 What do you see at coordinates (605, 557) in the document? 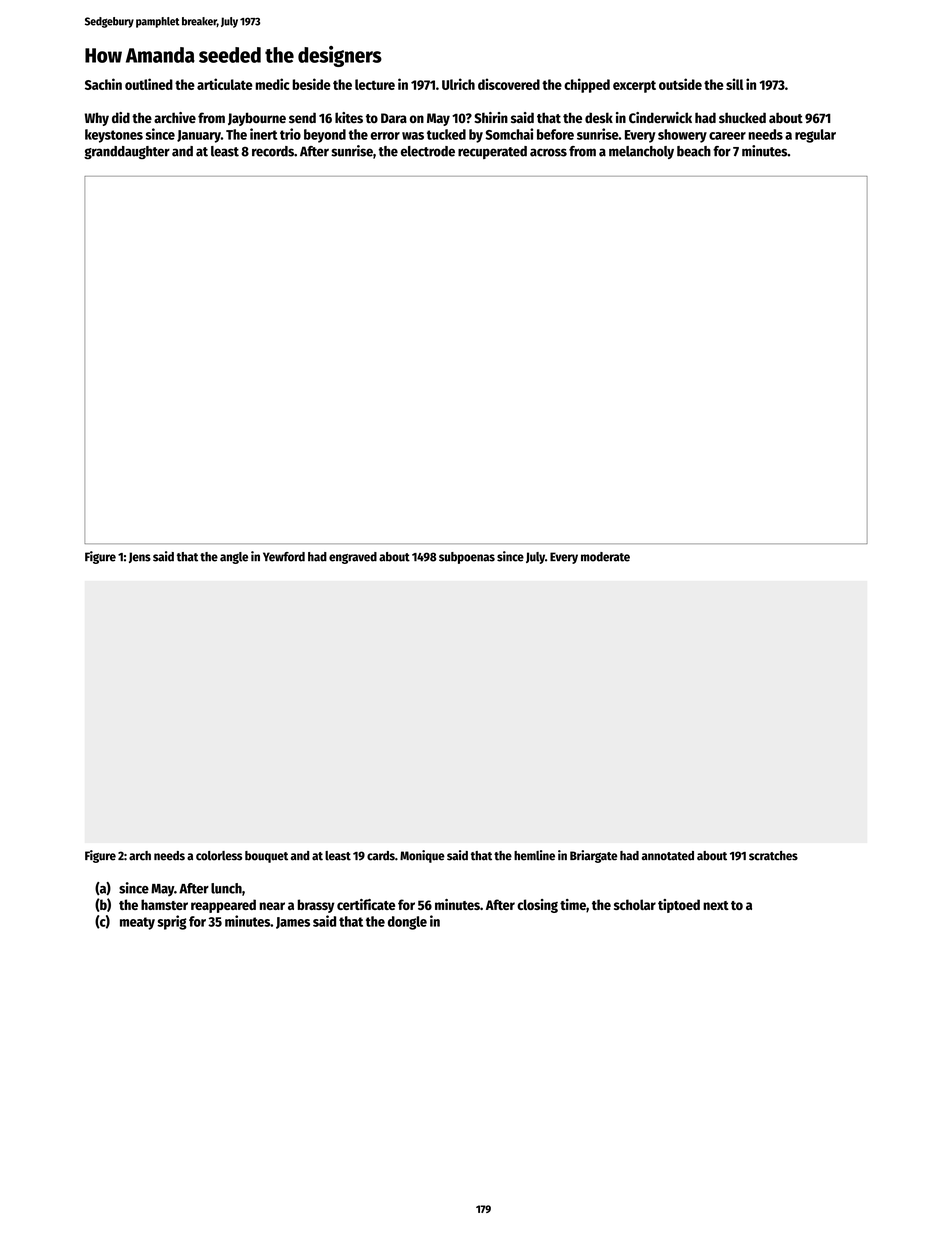
I see `moderate` at bounding box center [605, 557].
